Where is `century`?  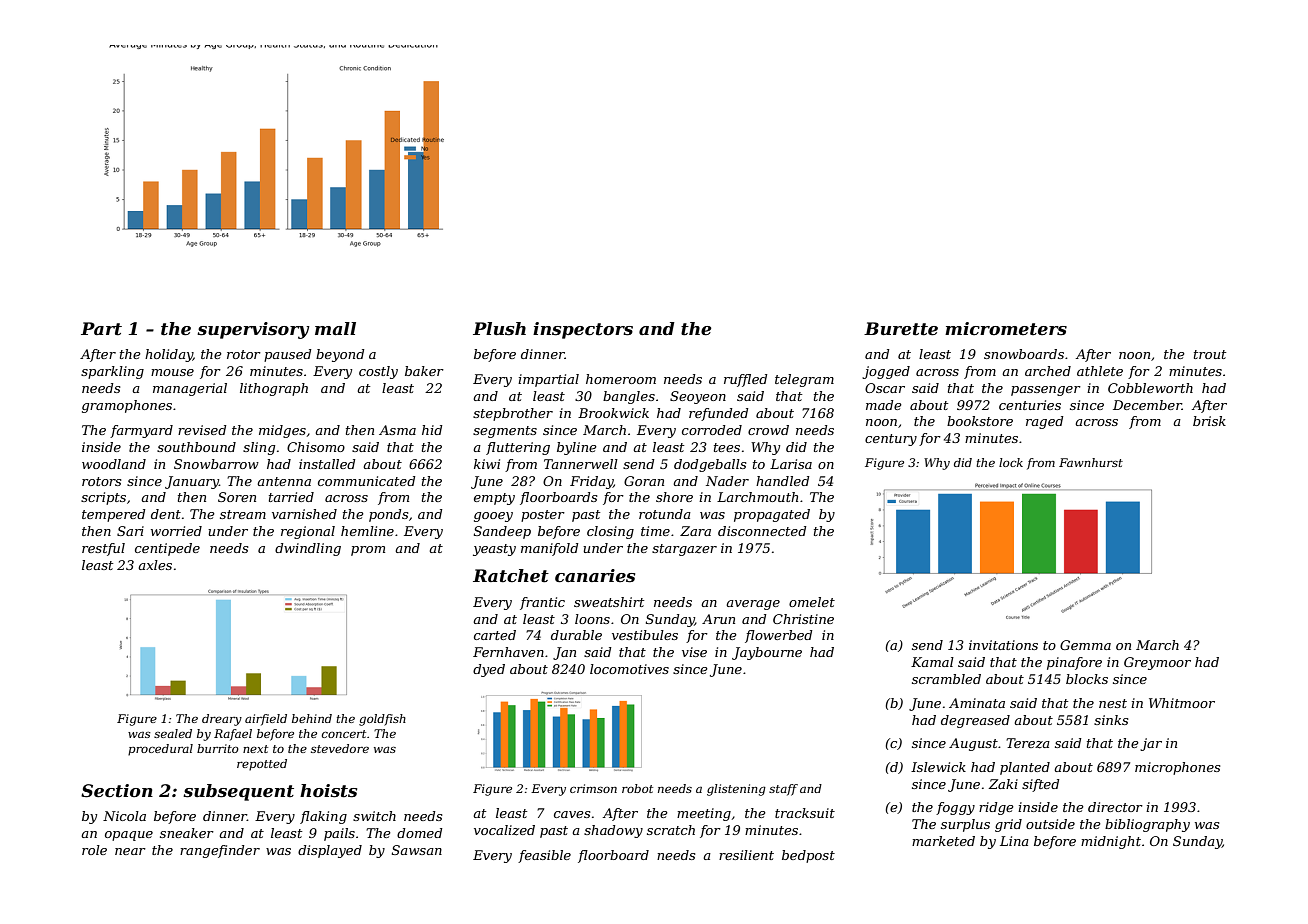
century is located at coordinates (891, 440).
